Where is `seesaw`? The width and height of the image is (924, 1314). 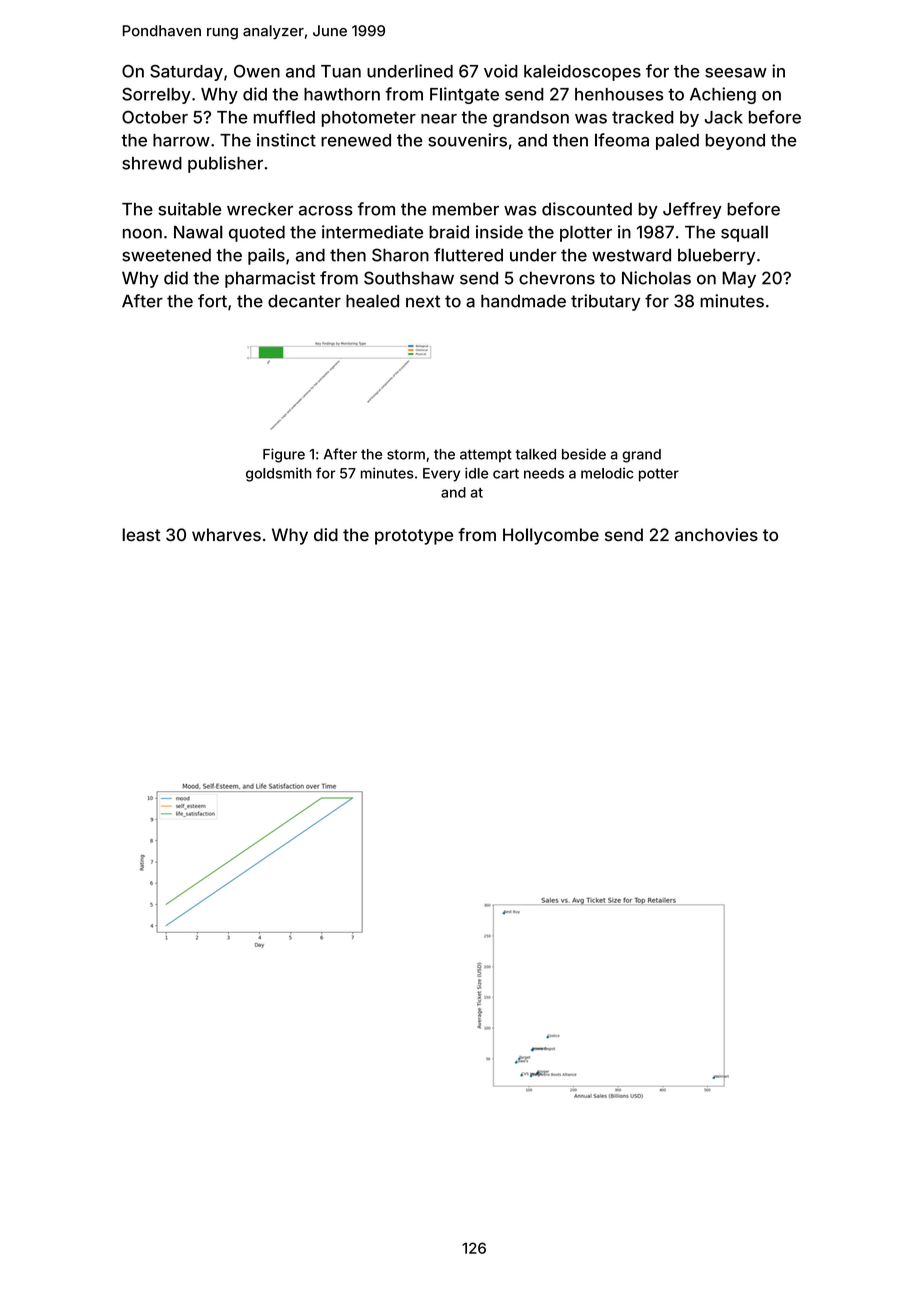
seesaw is located at coordinates (736, 73).
